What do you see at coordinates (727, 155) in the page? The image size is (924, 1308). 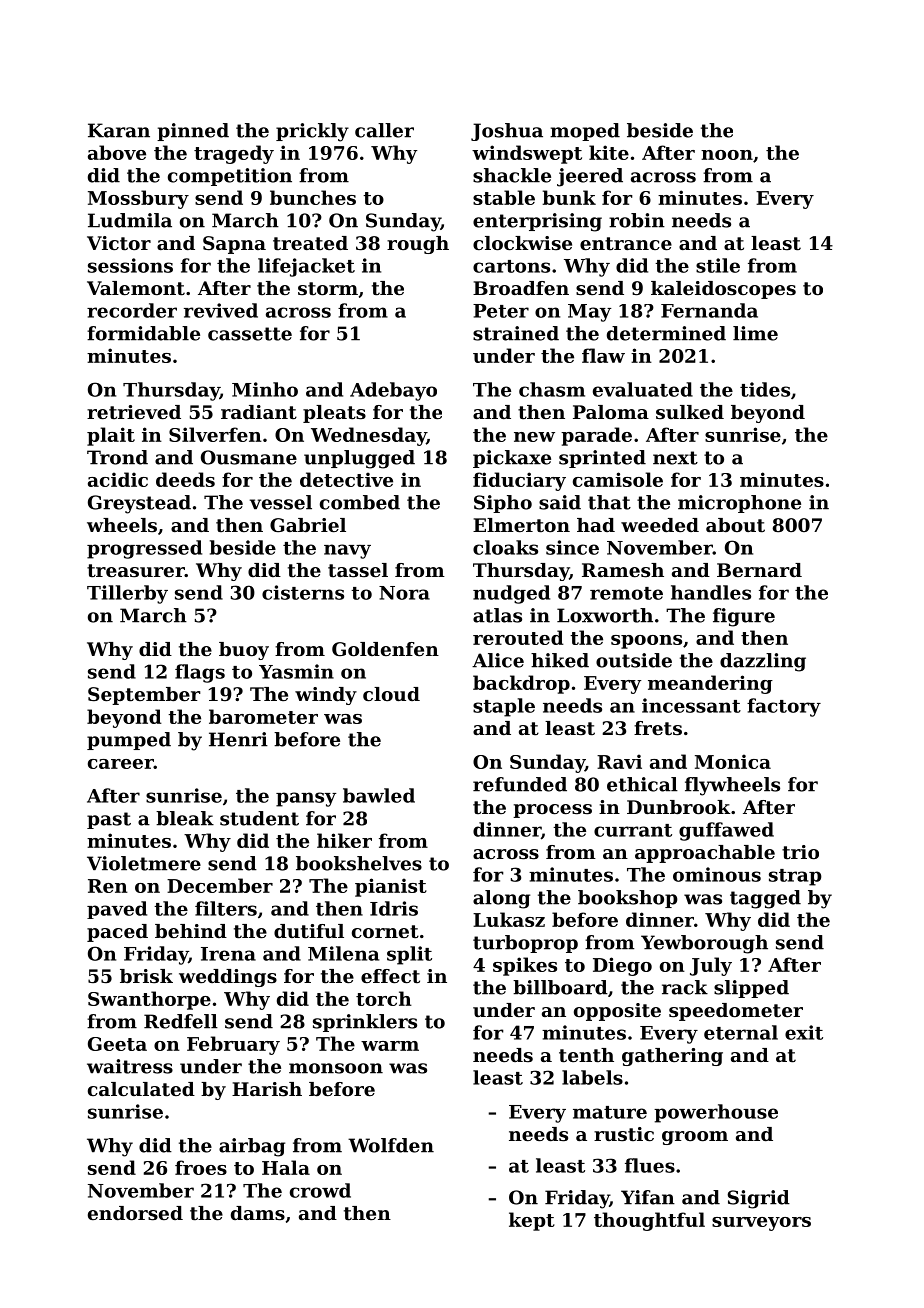 I see `noon` at bounding box center [727, 155].
